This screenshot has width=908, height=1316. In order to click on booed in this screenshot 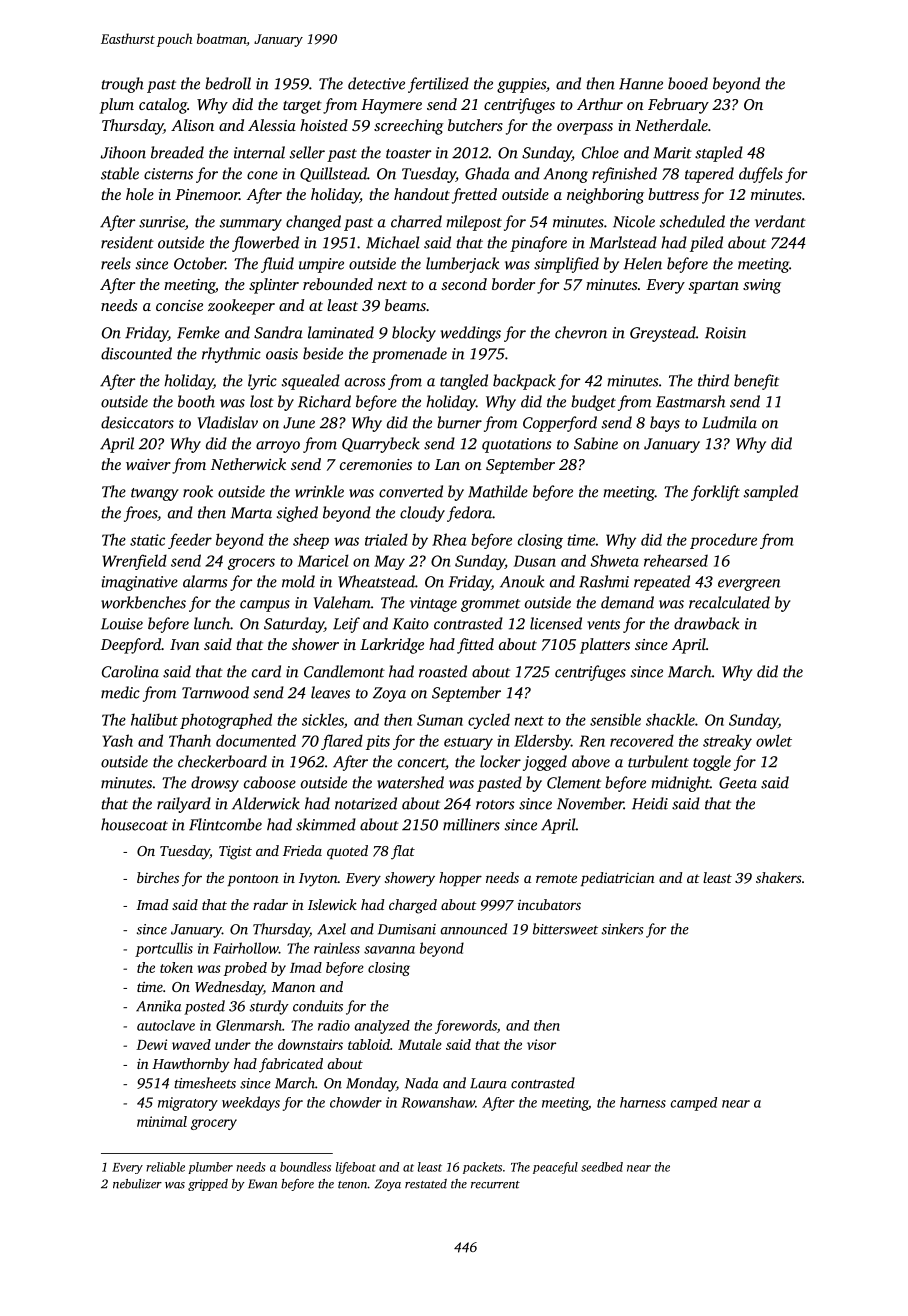, I will do `click(688, 83)`.
